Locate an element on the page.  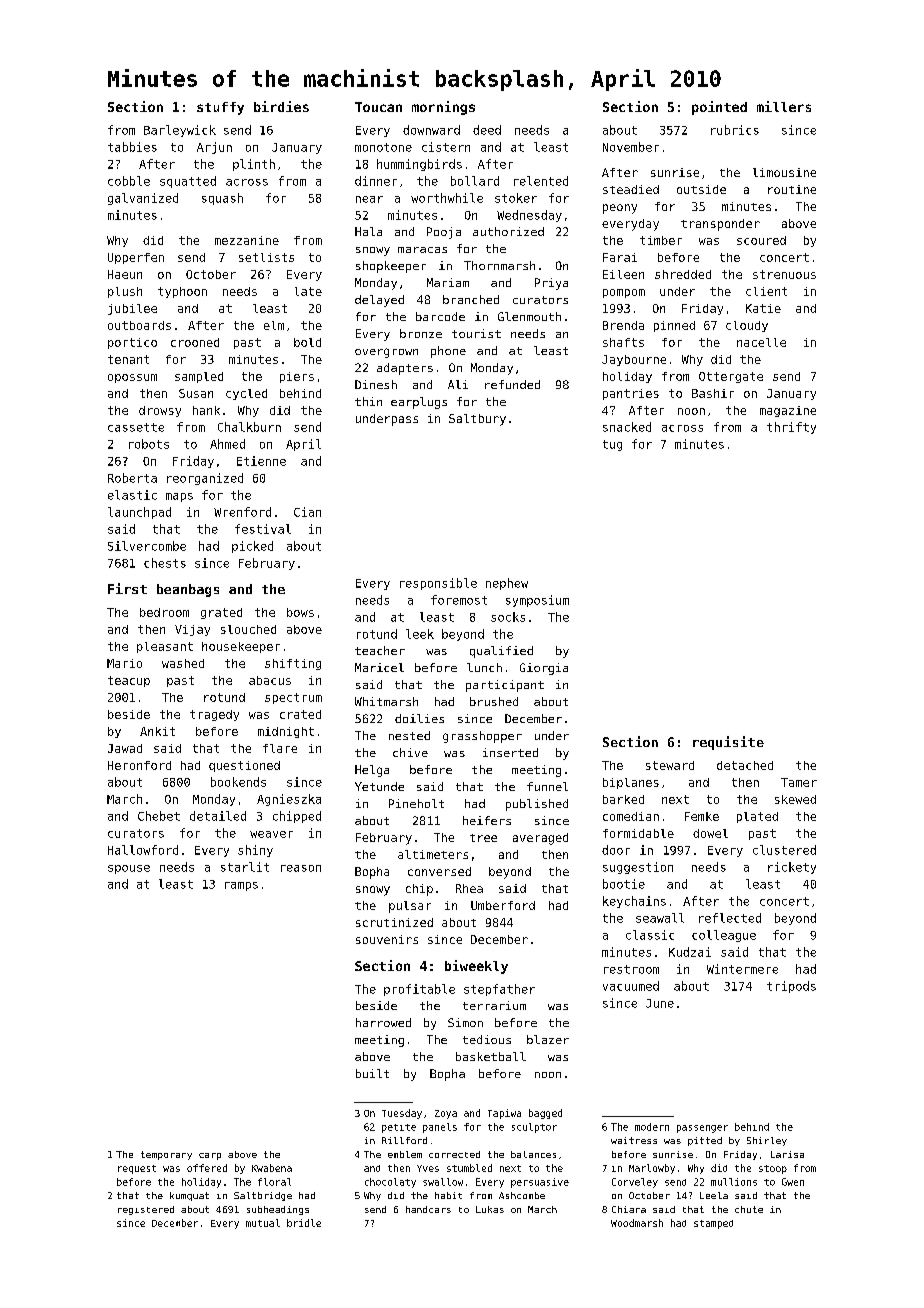
tabbies is located at coordinates (132, 147).
